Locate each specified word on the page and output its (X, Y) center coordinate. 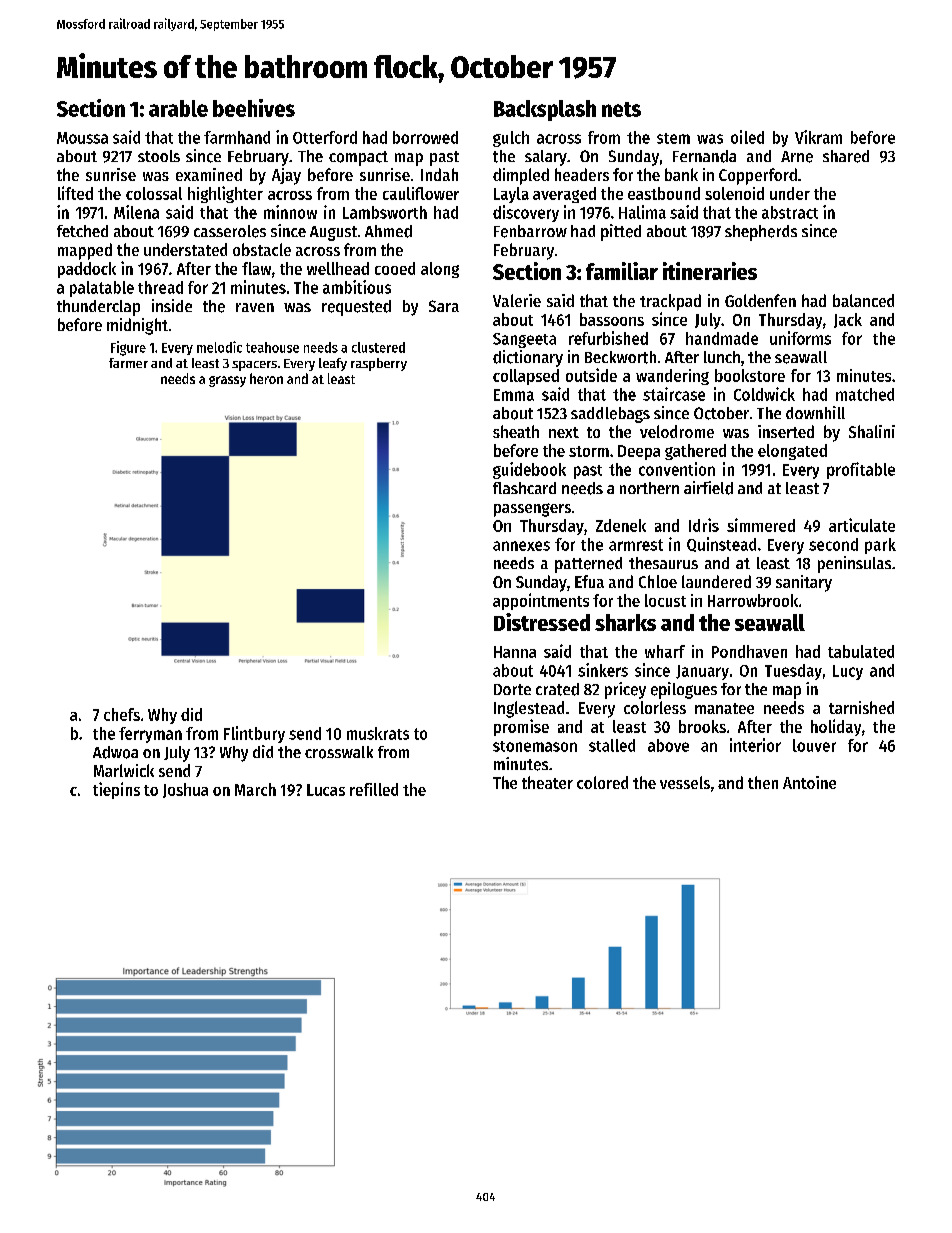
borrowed (425, 137)
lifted (75, 193)
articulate (862, 525)
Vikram (818, 137)
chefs (122, 714)
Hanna (515, 652)
